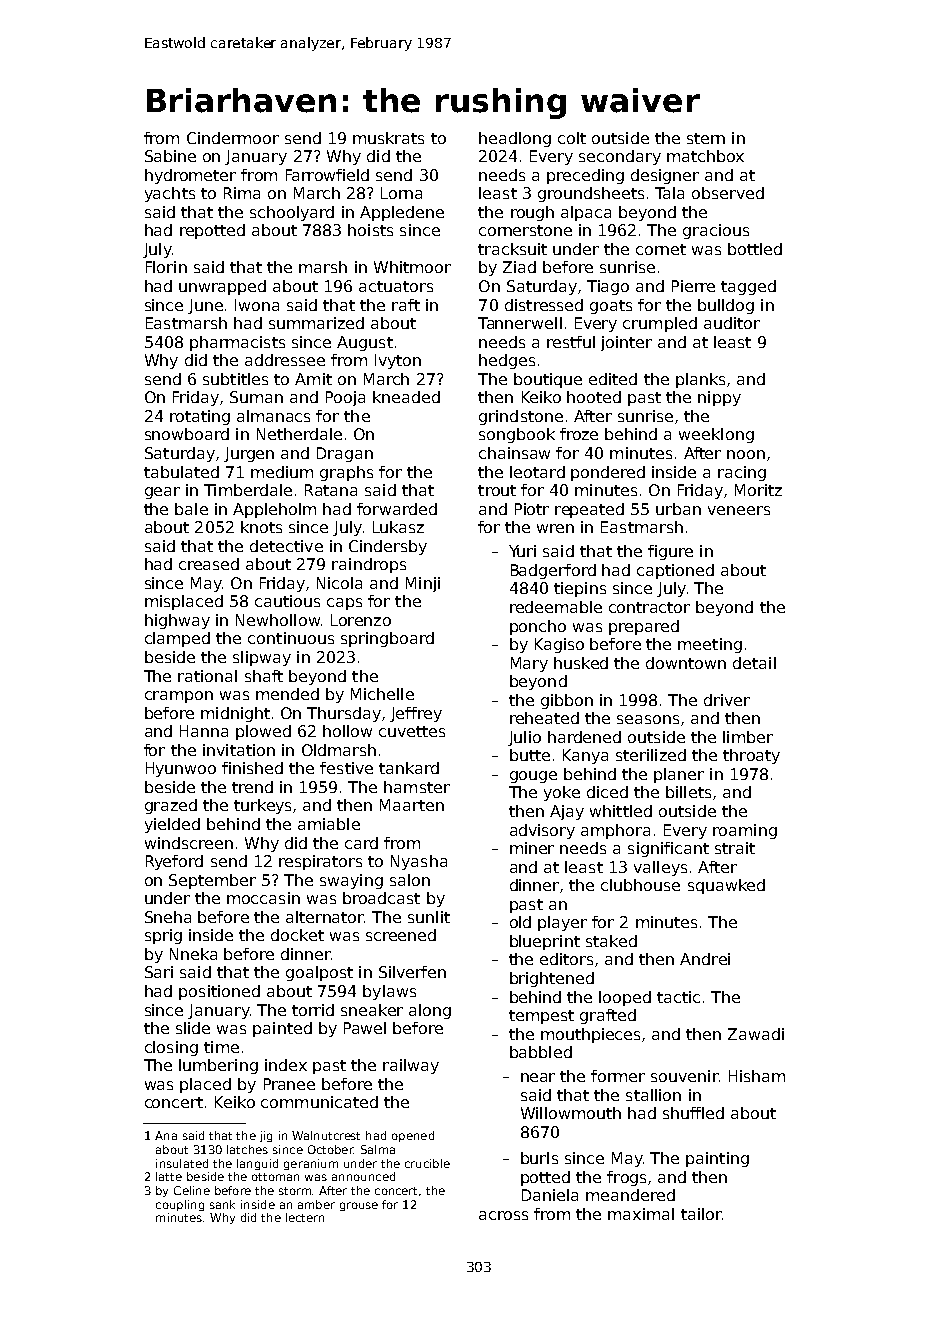 The height and width of the screenshot is (1322, 931). What do you see at coordinates (641, 1214) in the screenshot?
I see `maximal` at bounding box center [641, 1214].
